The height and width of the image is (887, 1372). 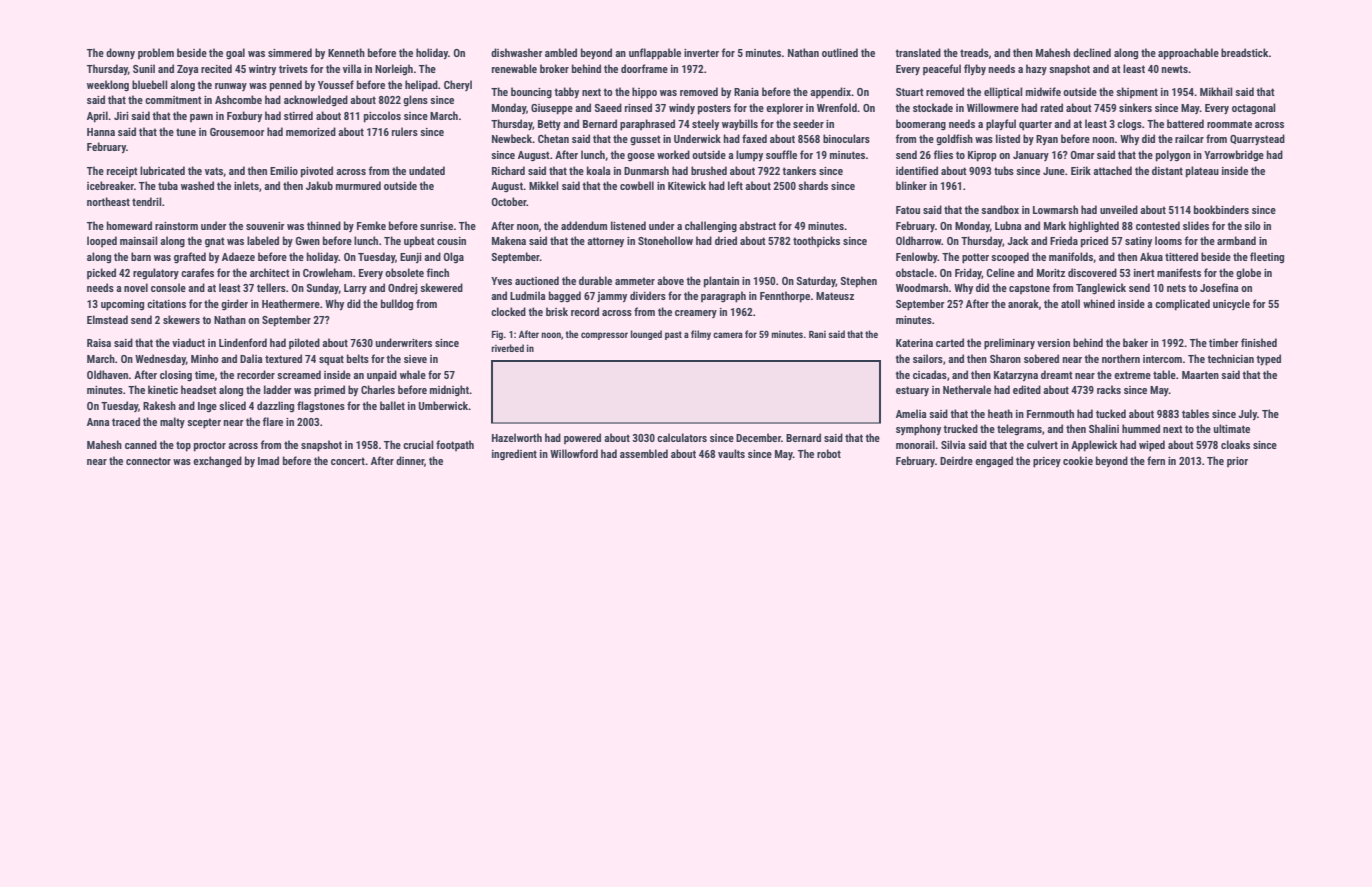 What do you see at coordinates (348, 461) in the image?
I see `concert` at bounding box center [348, 461].
